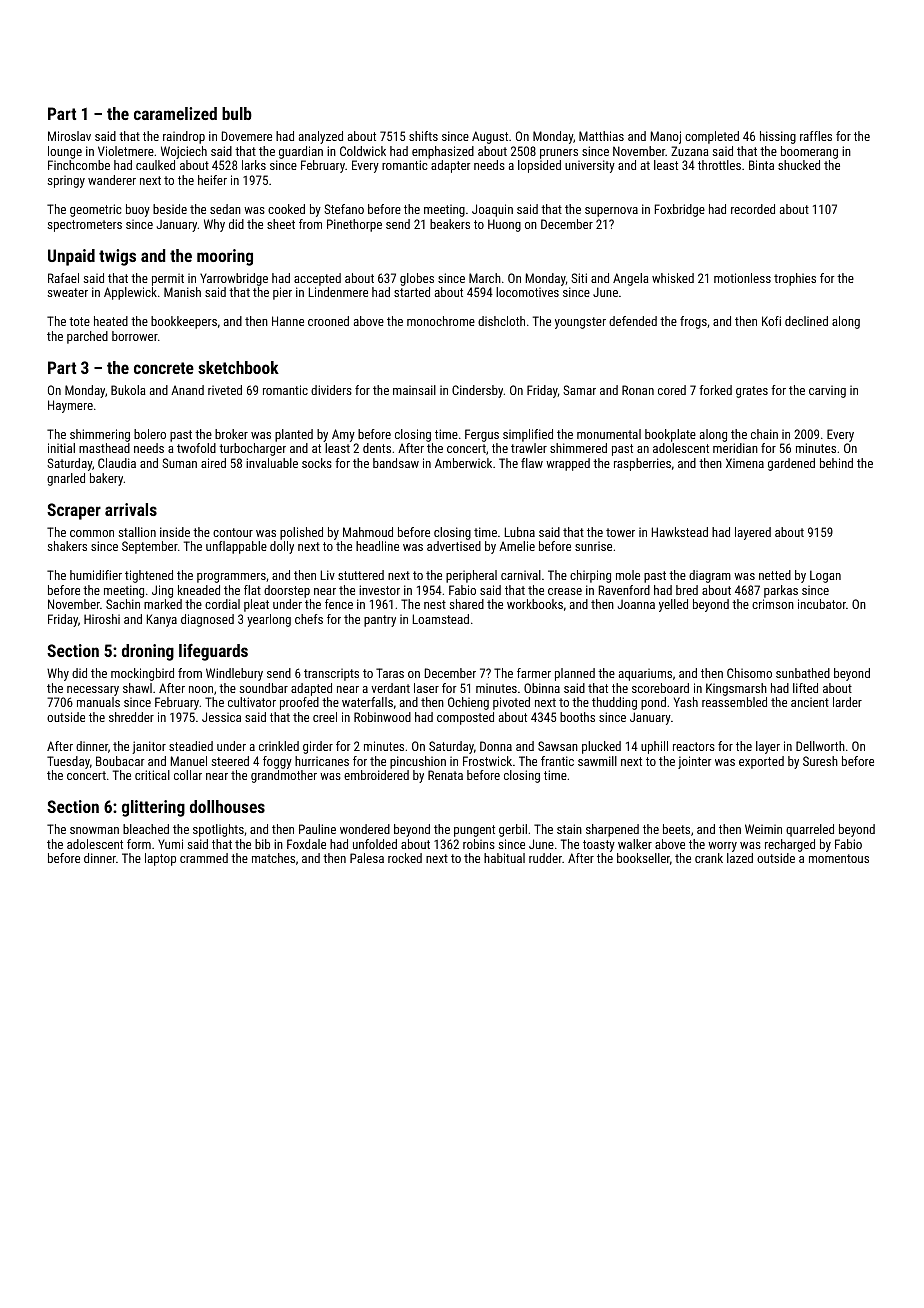 Image resolution: width=924 pixels, height=1308 pixels. I want to click on August, so click(490, 137).
